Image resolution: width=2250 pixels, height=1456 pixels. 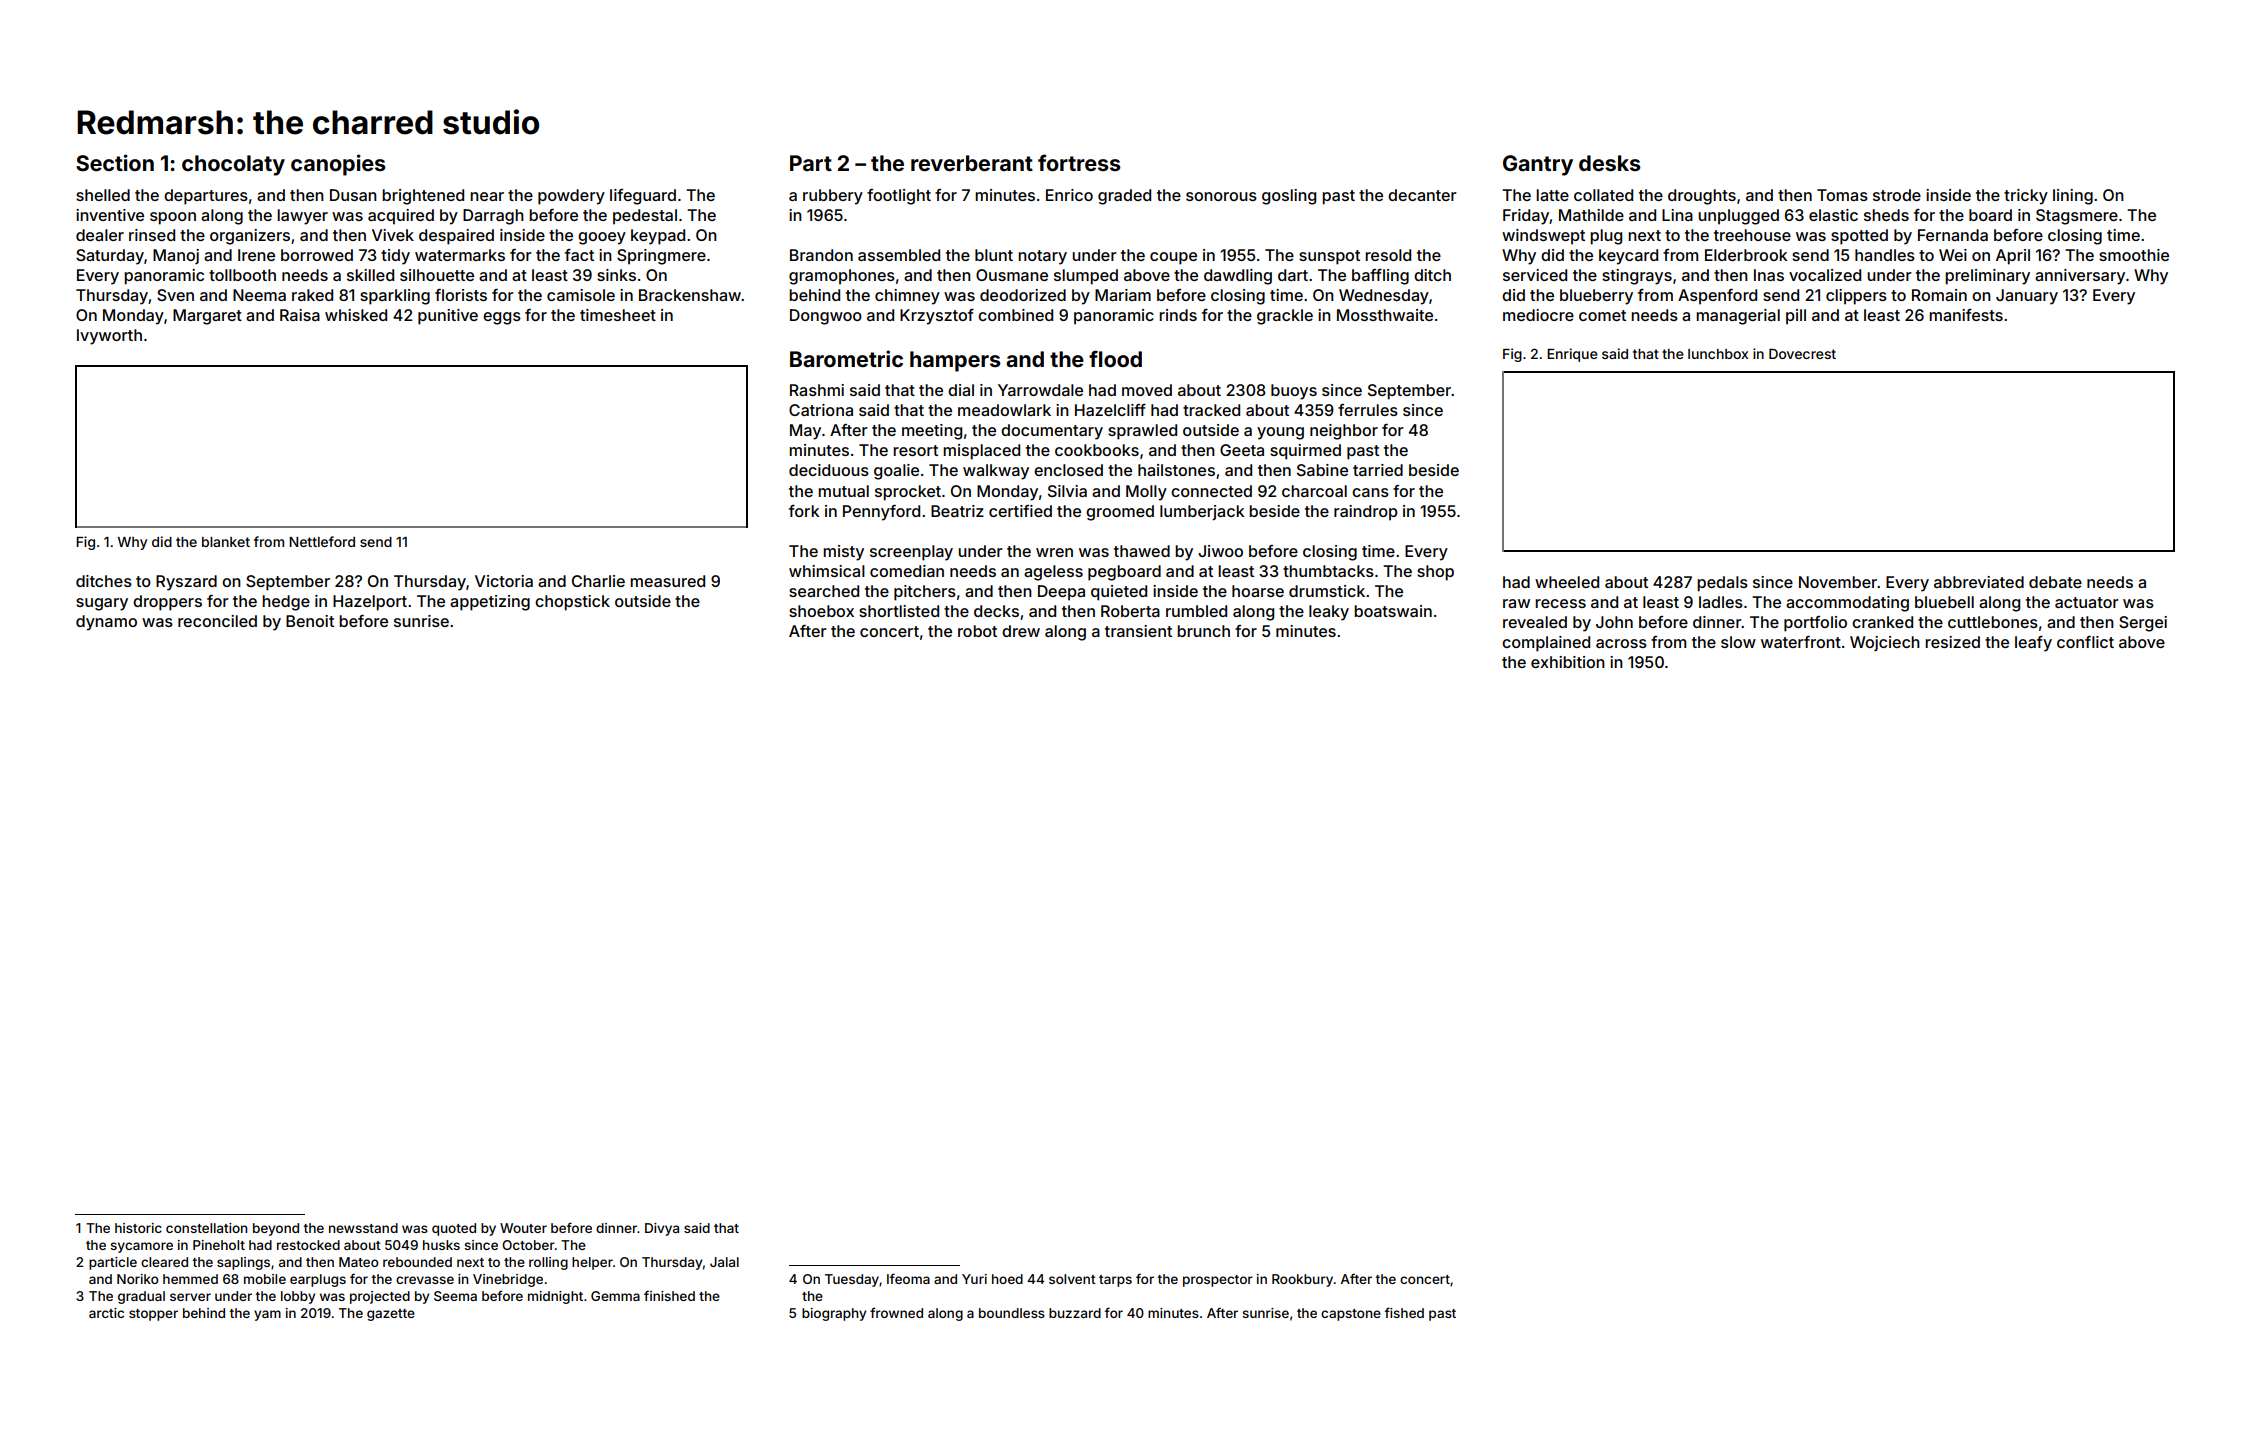 What do you see at coordinates (310, 621) in the screenshot?
I see `Benoit` at bounding box center [310, 621].
